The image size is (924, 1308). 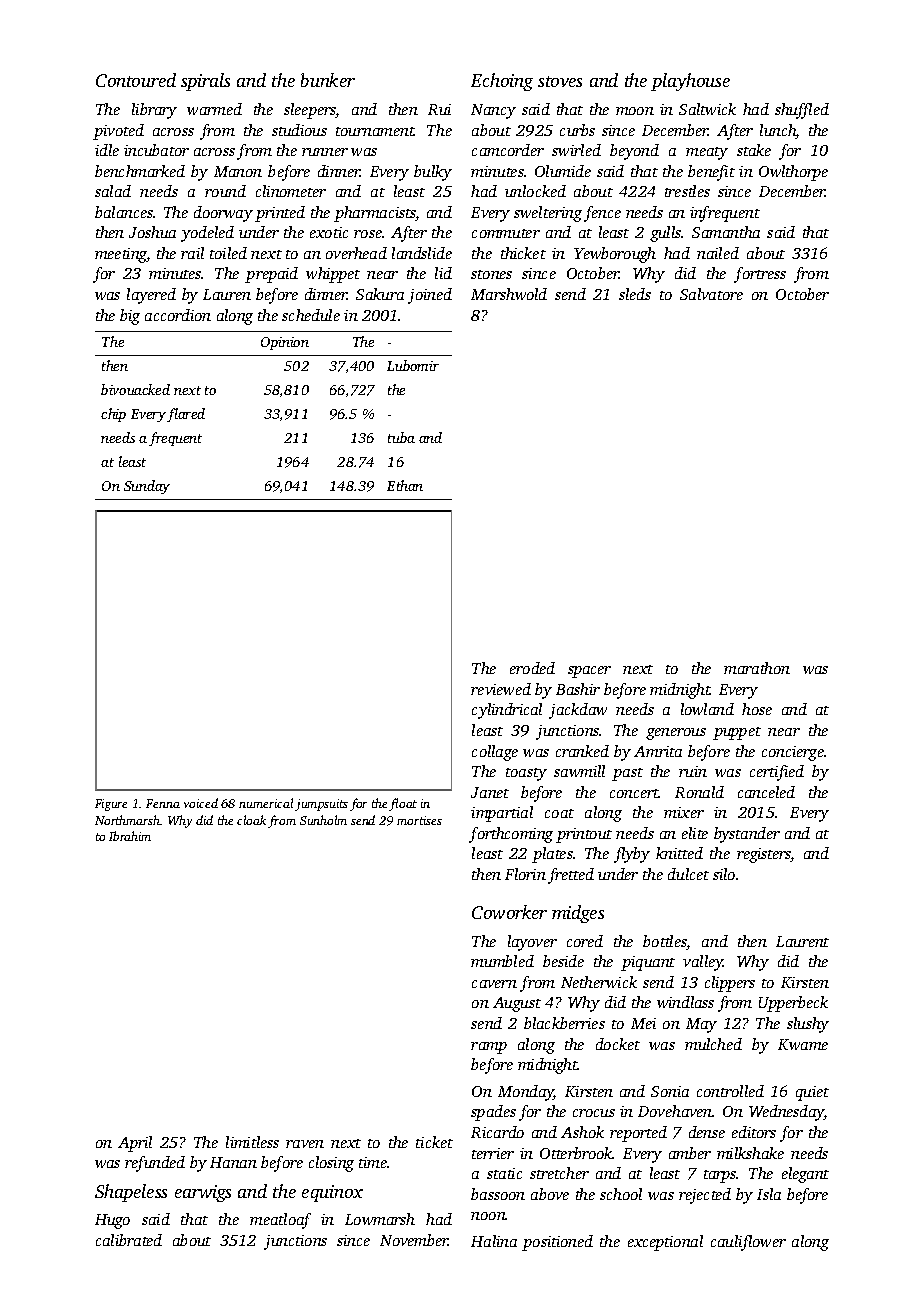 What do you see at coordinates (129, 1240) in the document?
I see `calibrated` at bounding box center [129, 1240].
